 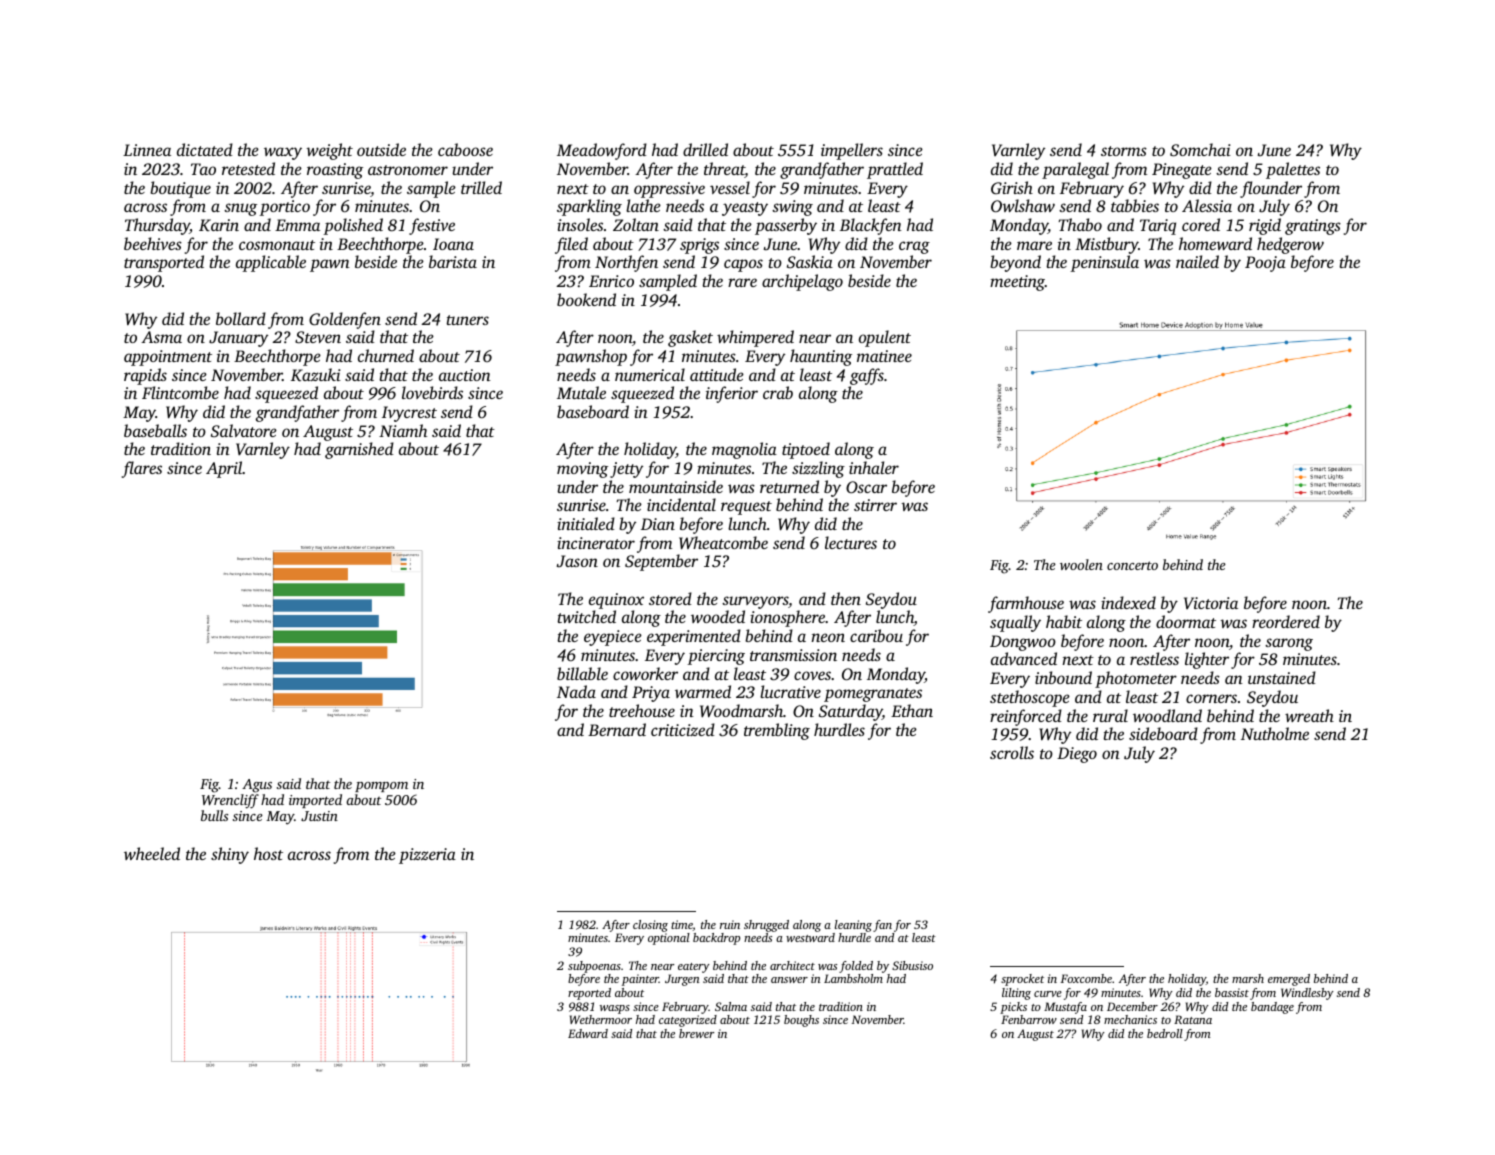 What do you see at coordinates (1293, 170) in the screenshot?
I see `palettes` at bounding box center [1293, 170].
